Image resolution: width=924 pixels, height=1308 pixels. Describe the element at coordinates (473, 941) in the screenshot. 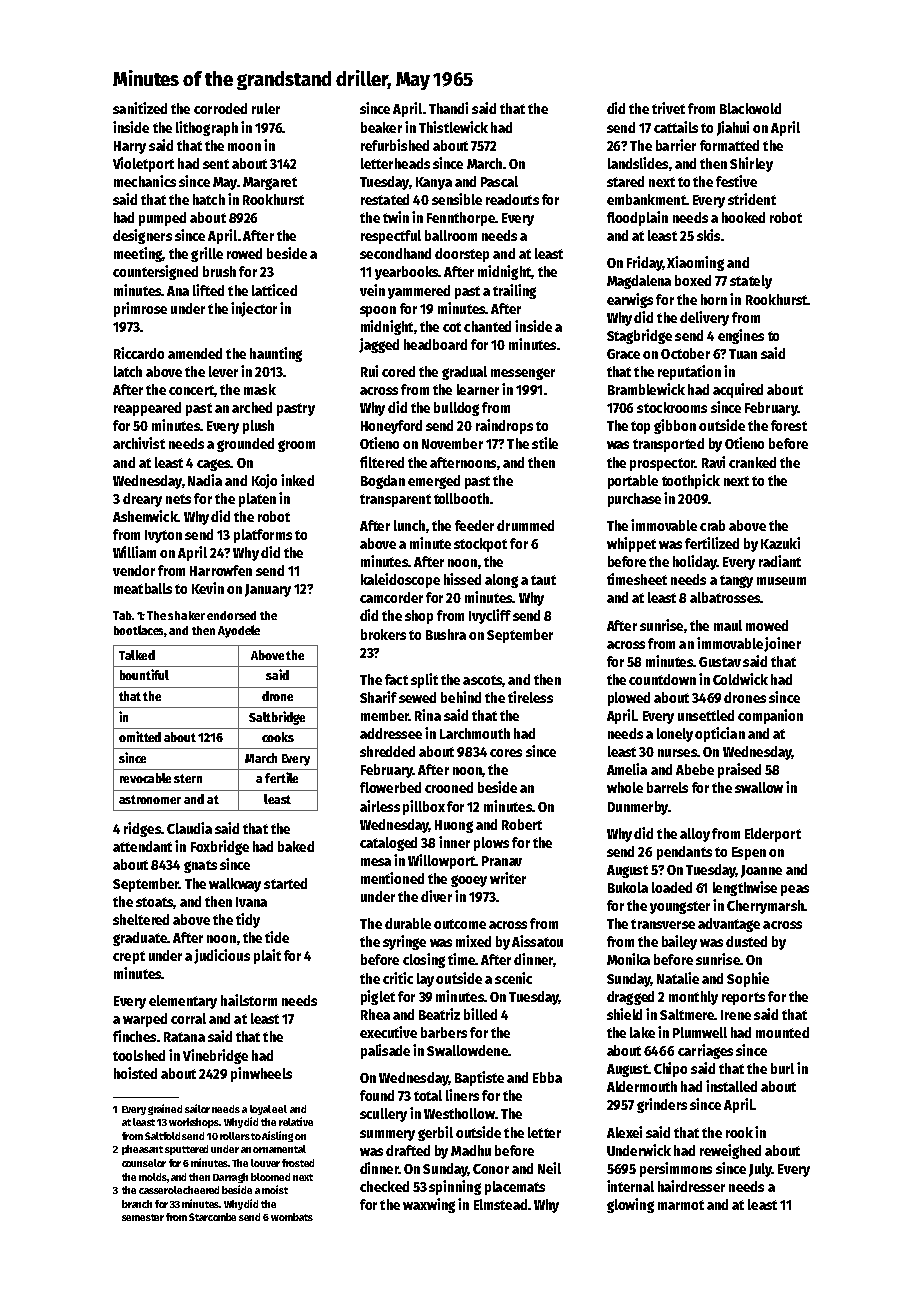

I see `mixed` at that location.
